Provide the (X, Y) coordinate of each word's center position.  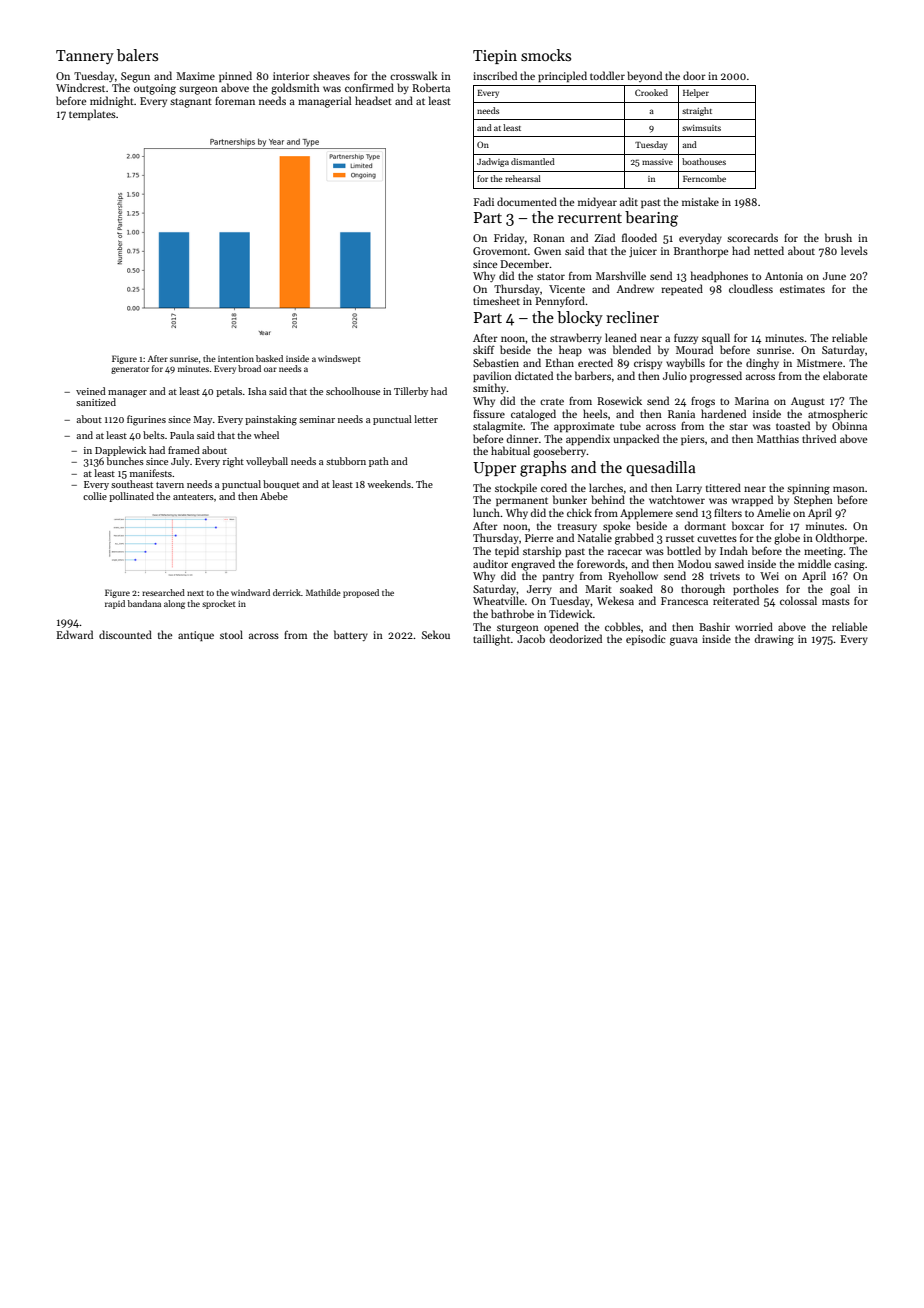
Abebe (274, 496)
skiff (484, 349)
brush (838, 237)
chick (579, 512)
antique (196, 636)
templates (92, 114)
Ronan (549, 238)
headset (373, 100)
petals (229, 392)
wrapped (752, 500)
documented (527, 201)
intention (236, 359)
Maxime (195, 76)
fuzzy (686, 338)
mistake (700, 201)
